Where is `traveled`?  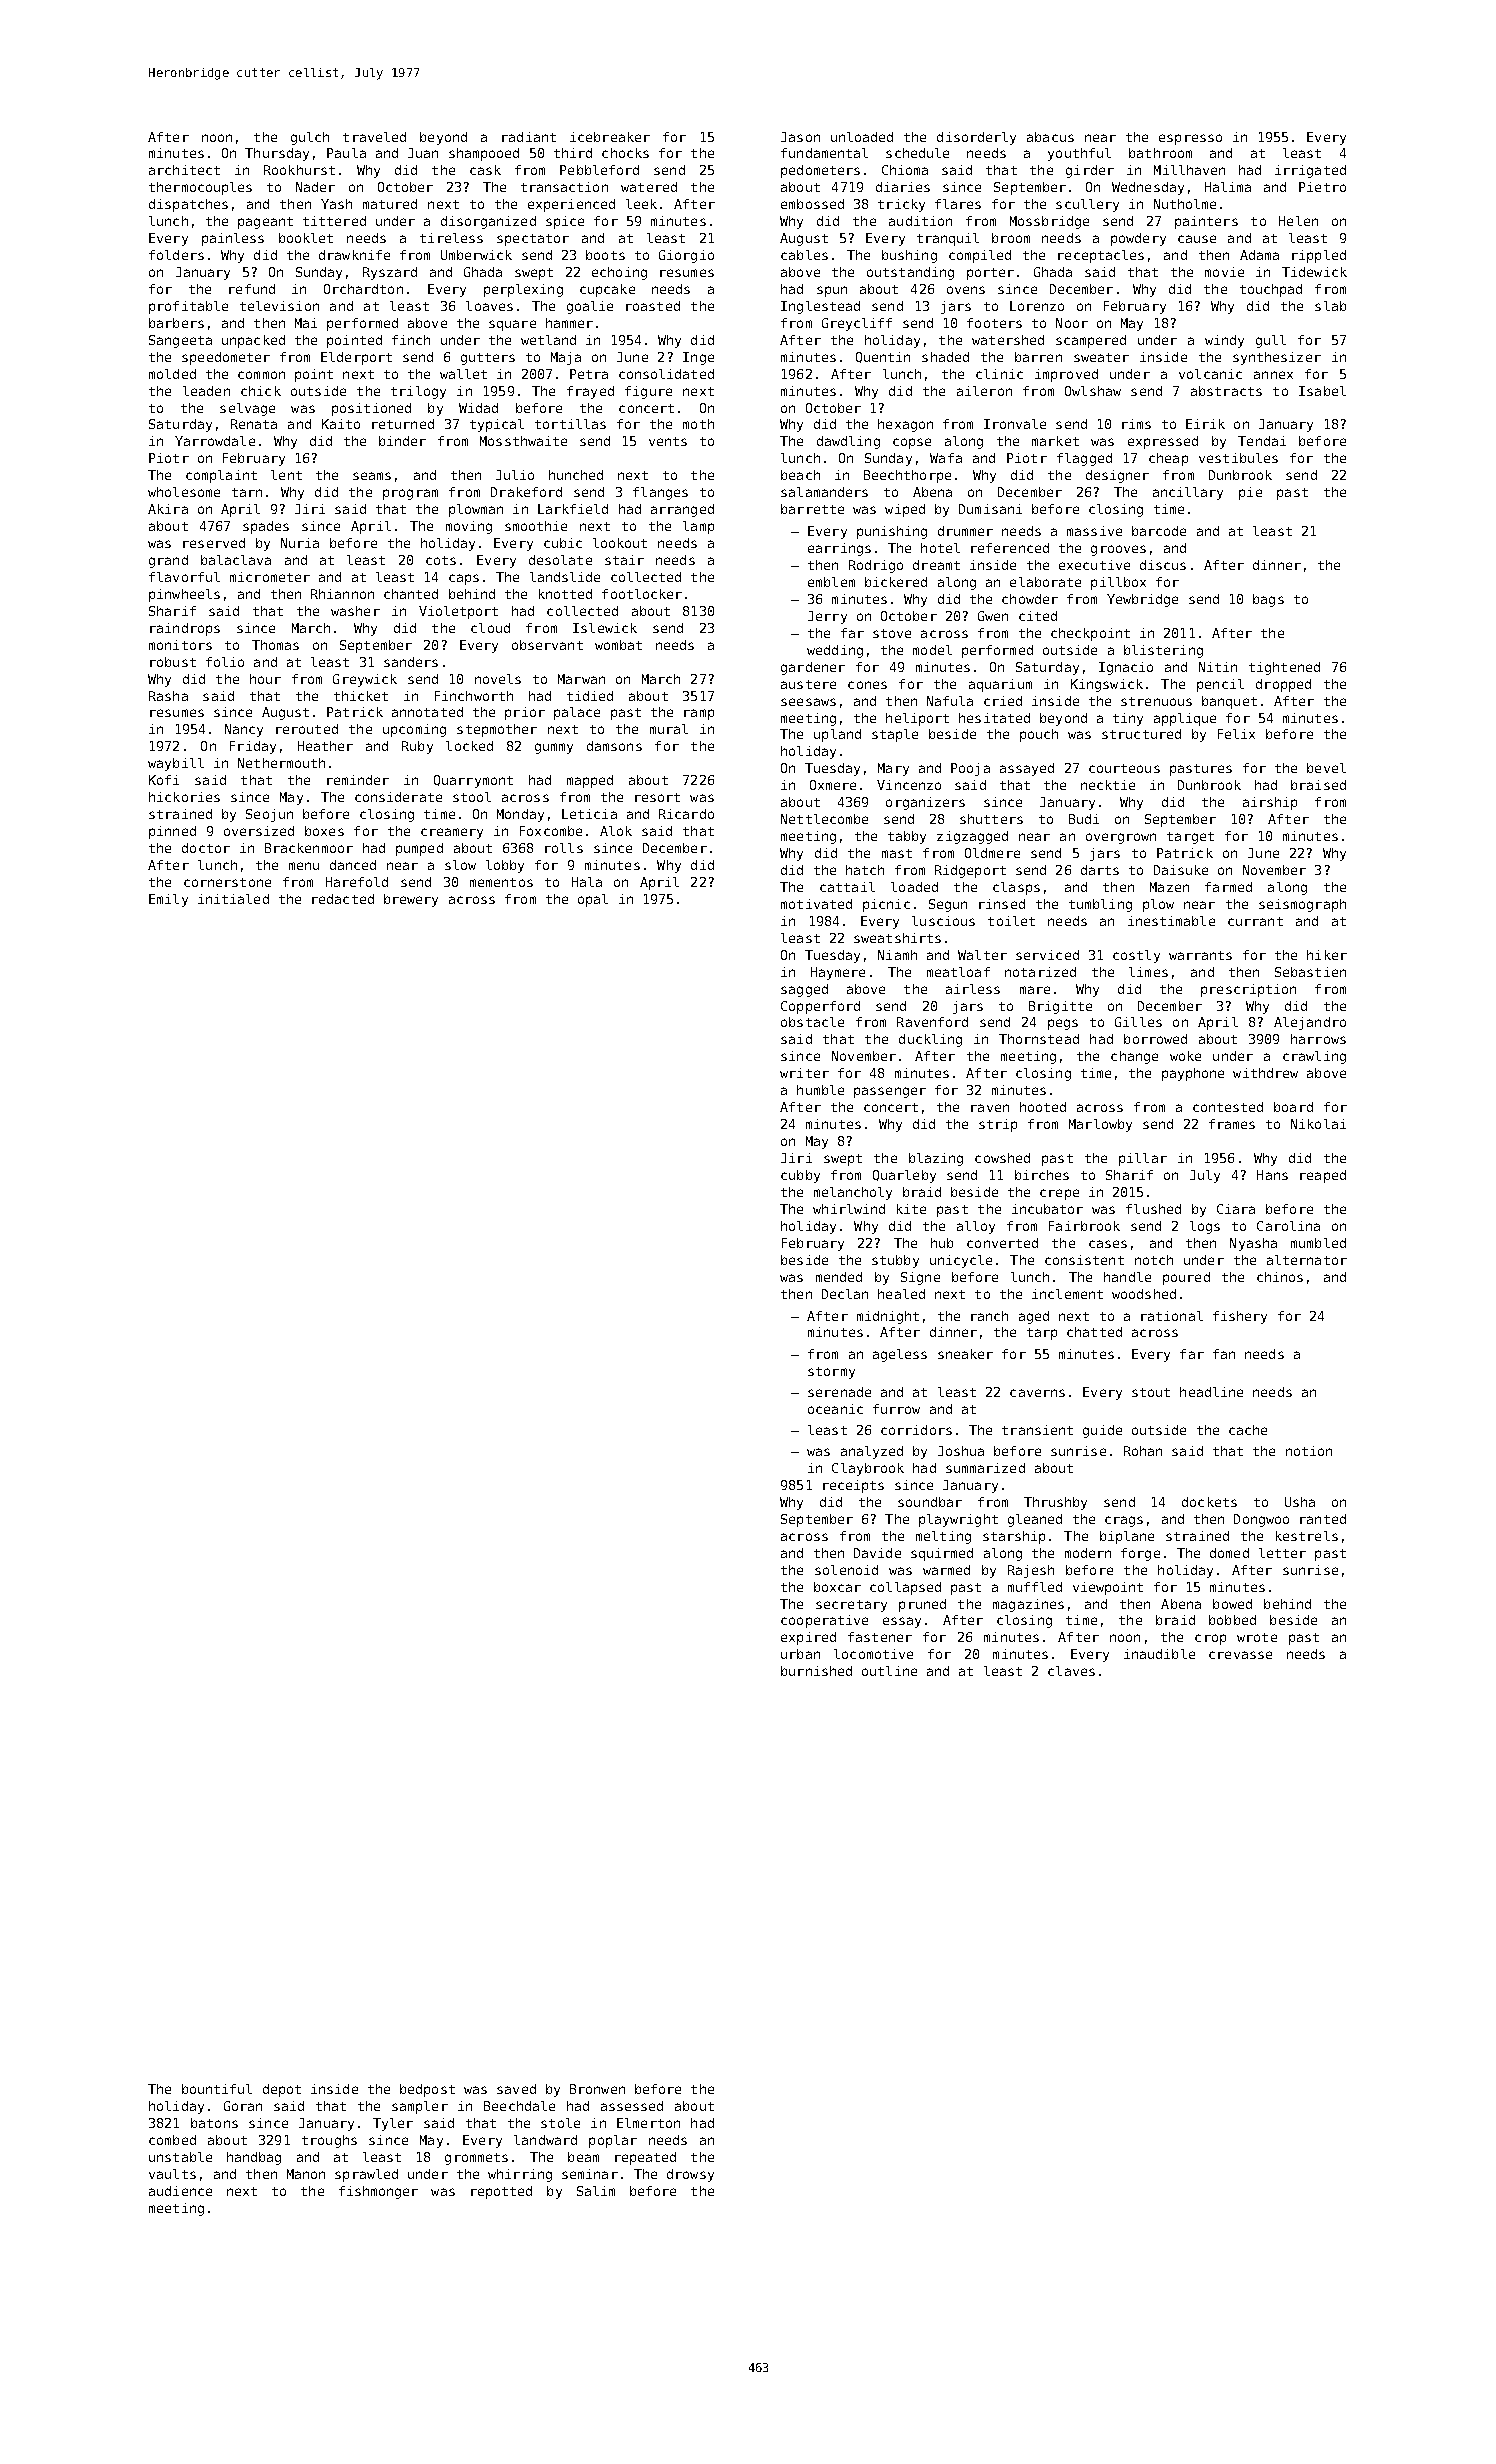 traveled is located at coordinates (374, 137).
